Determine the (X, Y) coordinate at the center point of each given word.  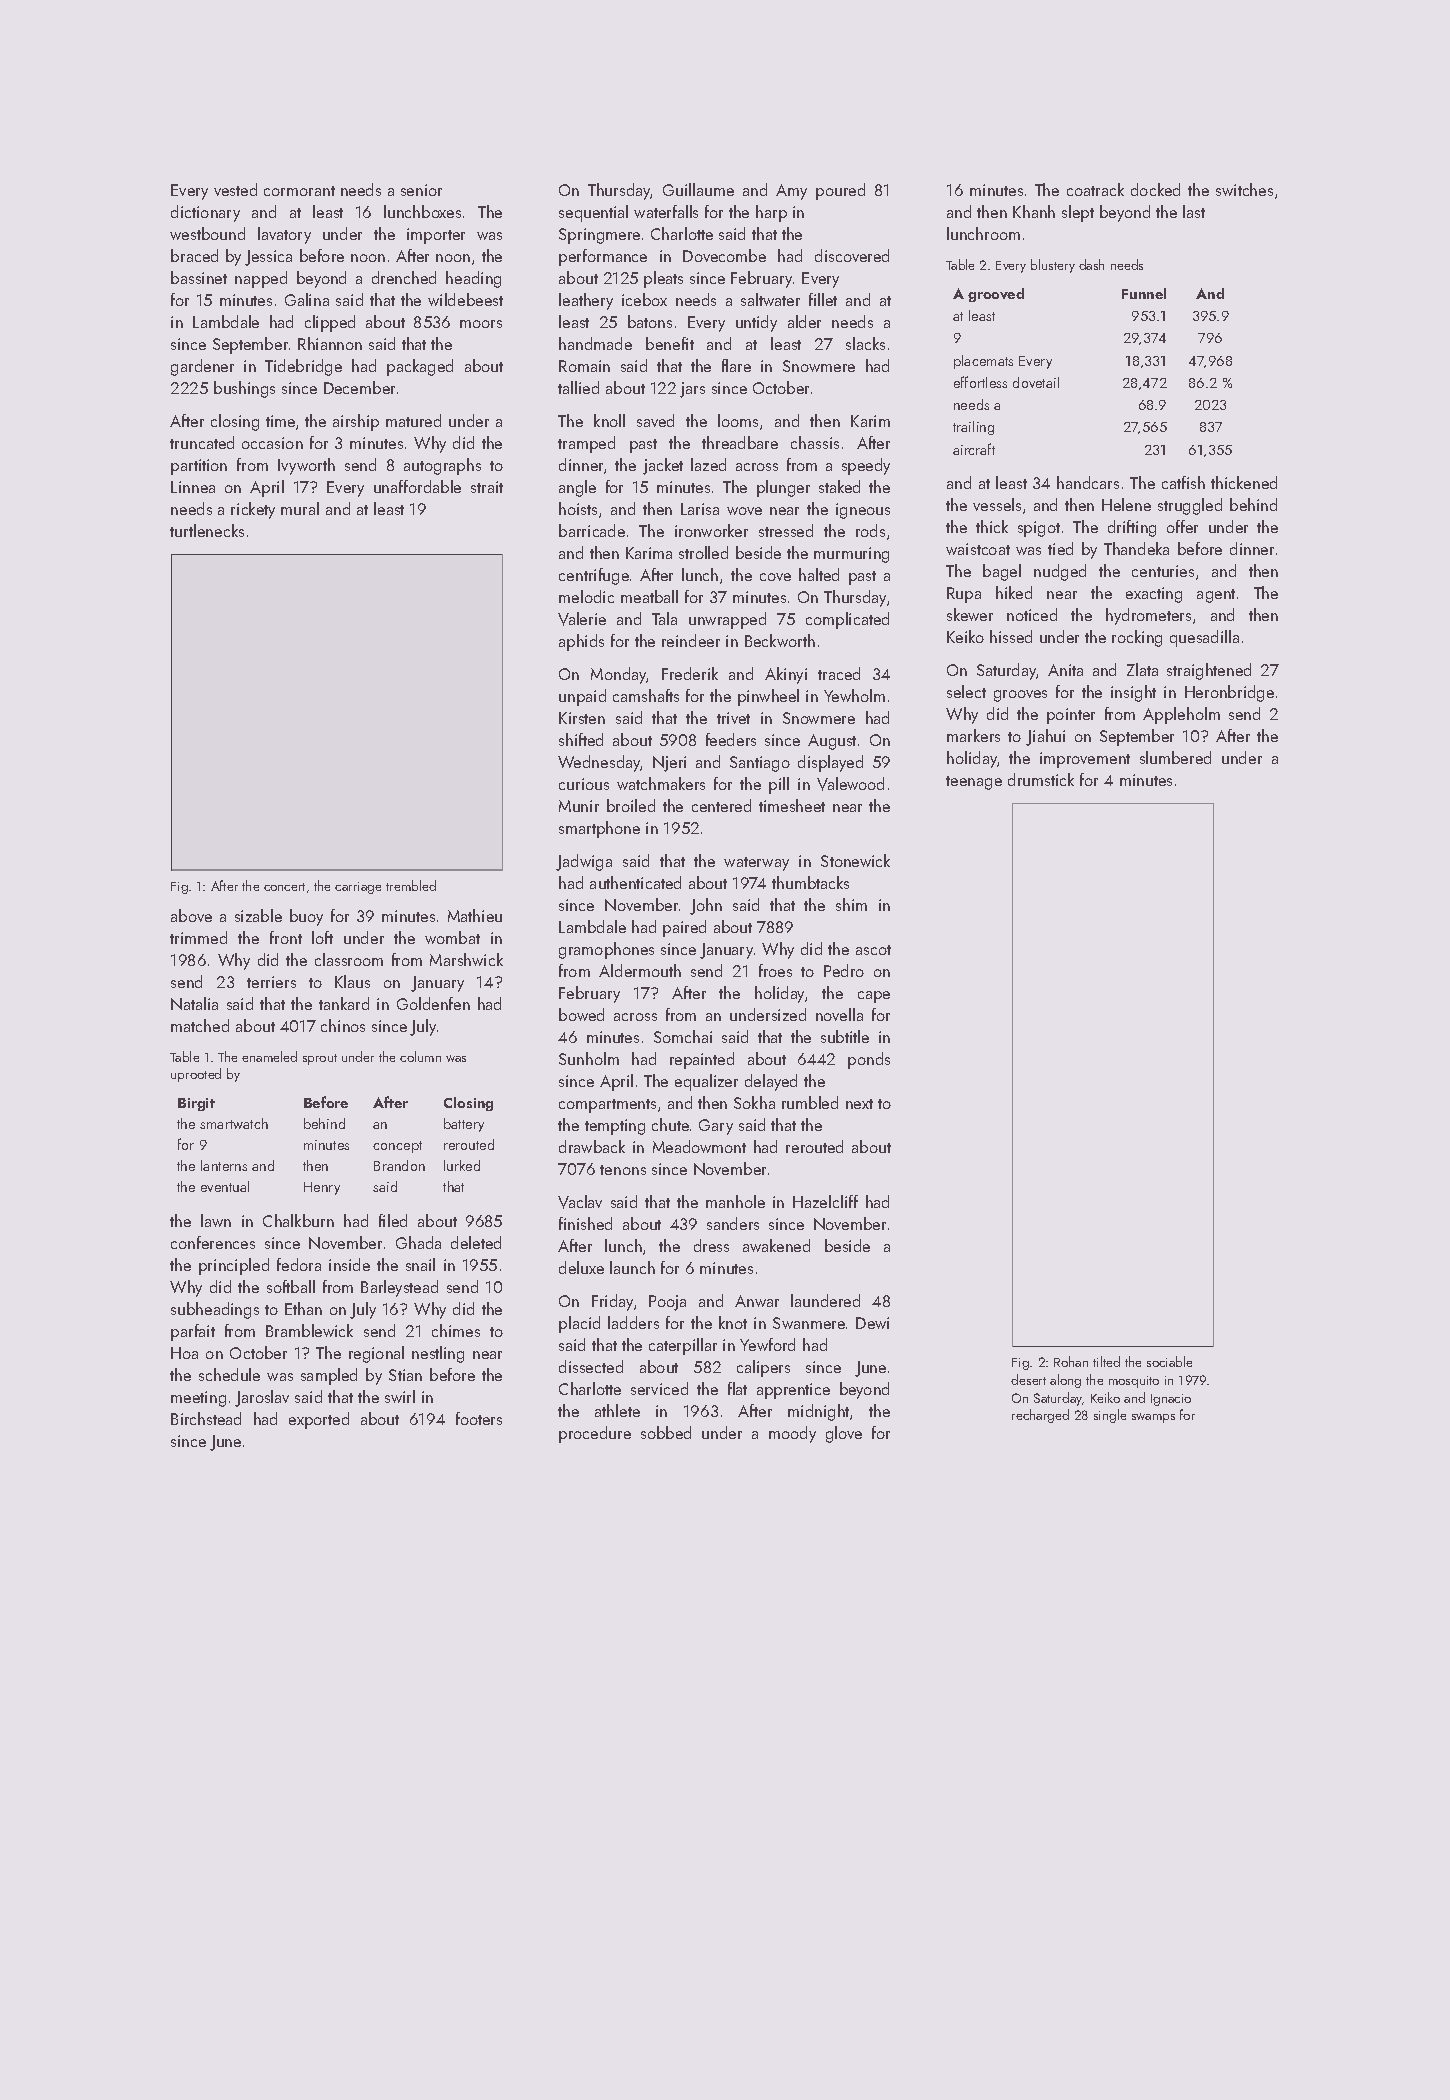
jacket (663, 466)
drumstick (1041, 779)
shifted (581, 739)
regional (376, 1354)
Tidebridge (303, 367)
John (706, 906)
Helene (1126, 504)
